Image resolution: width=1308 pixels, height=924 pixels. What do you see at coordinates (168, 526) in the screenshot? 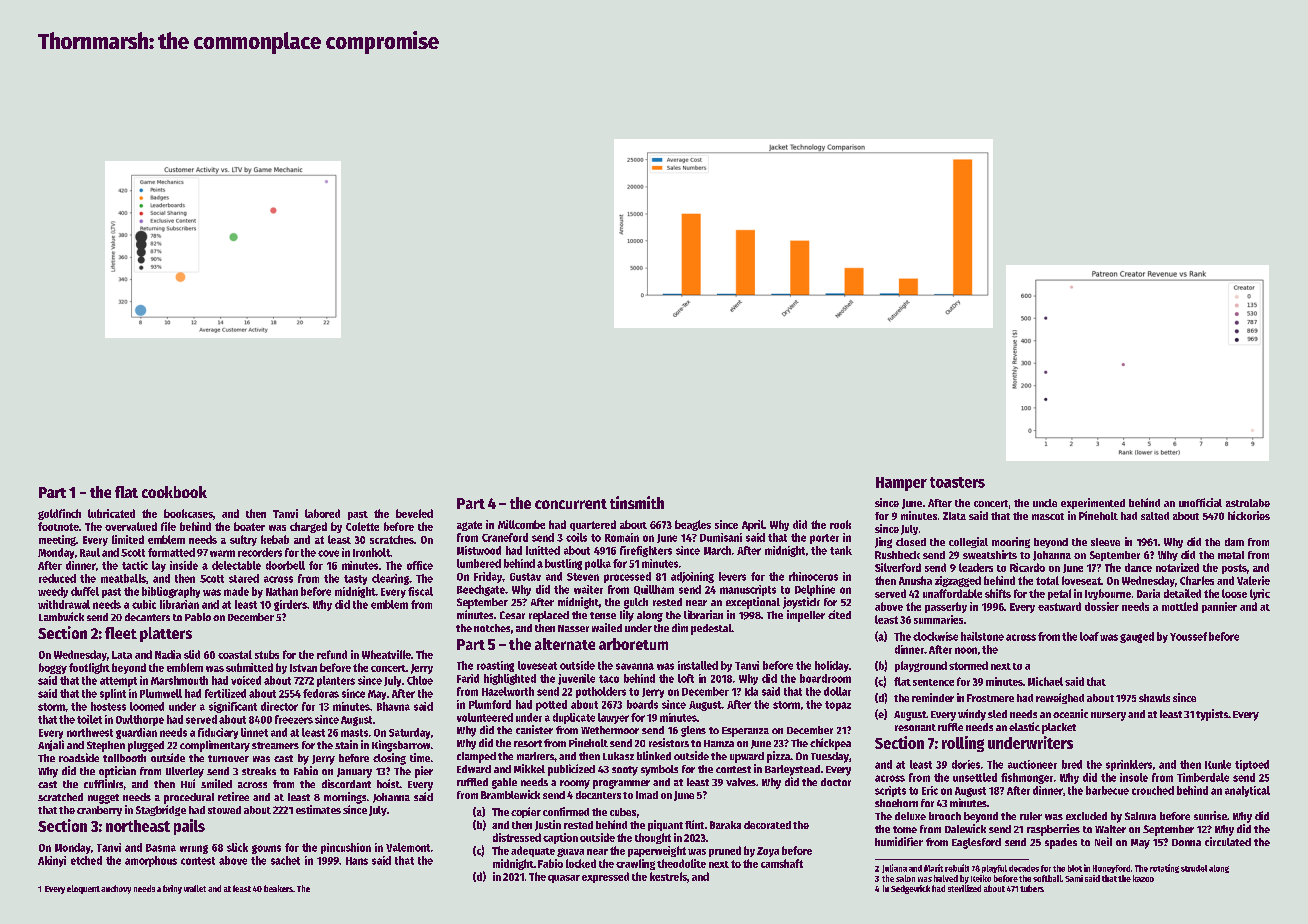
I see `file` at bounding box center [168, 526].
